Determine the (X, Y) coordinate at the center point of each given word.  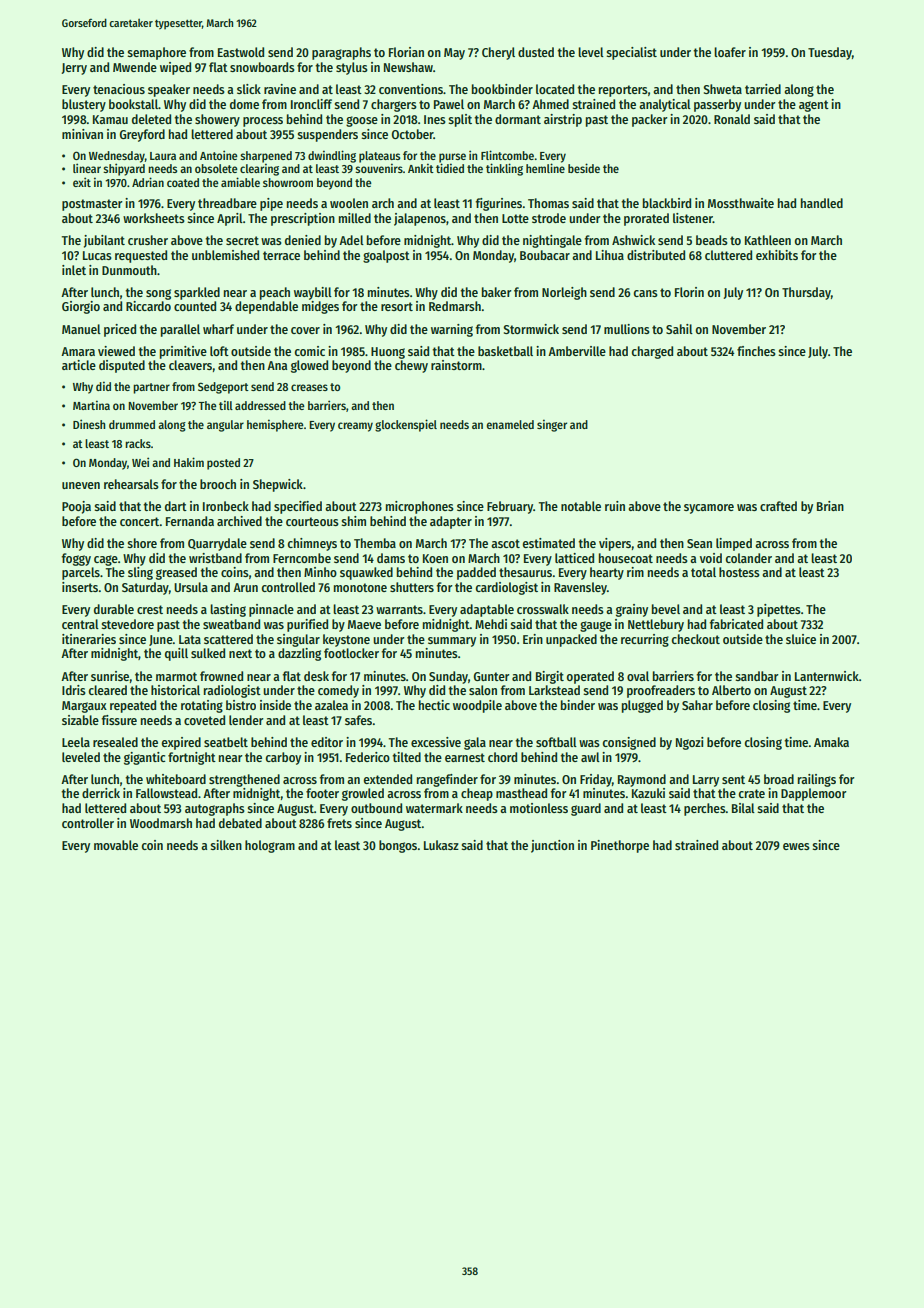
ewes (796, 846)
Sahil (679, 329)
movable (116, 845)
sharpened (266, 157)
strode (549, 218)
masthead (521, 793)
